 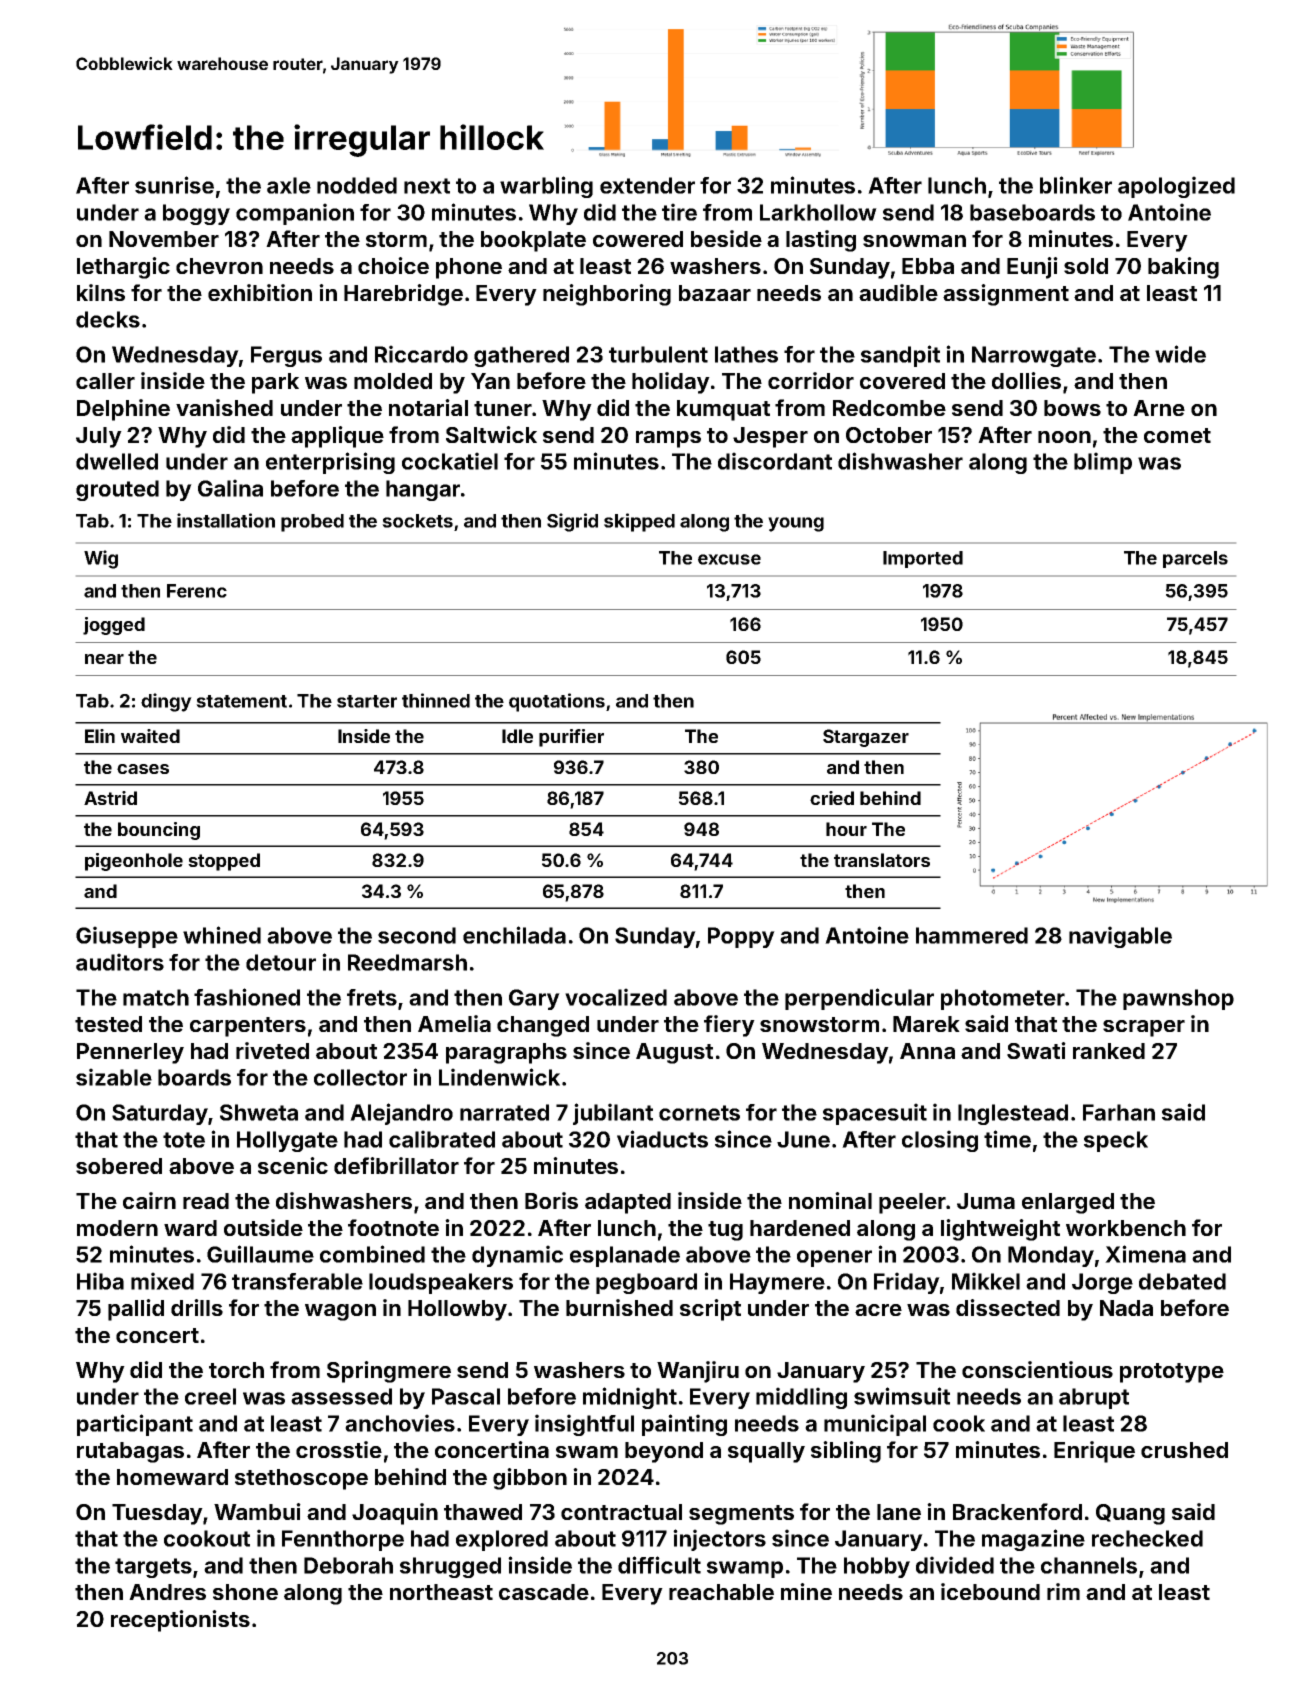 I want to click on icebound, so click(x=990, y=1591).
